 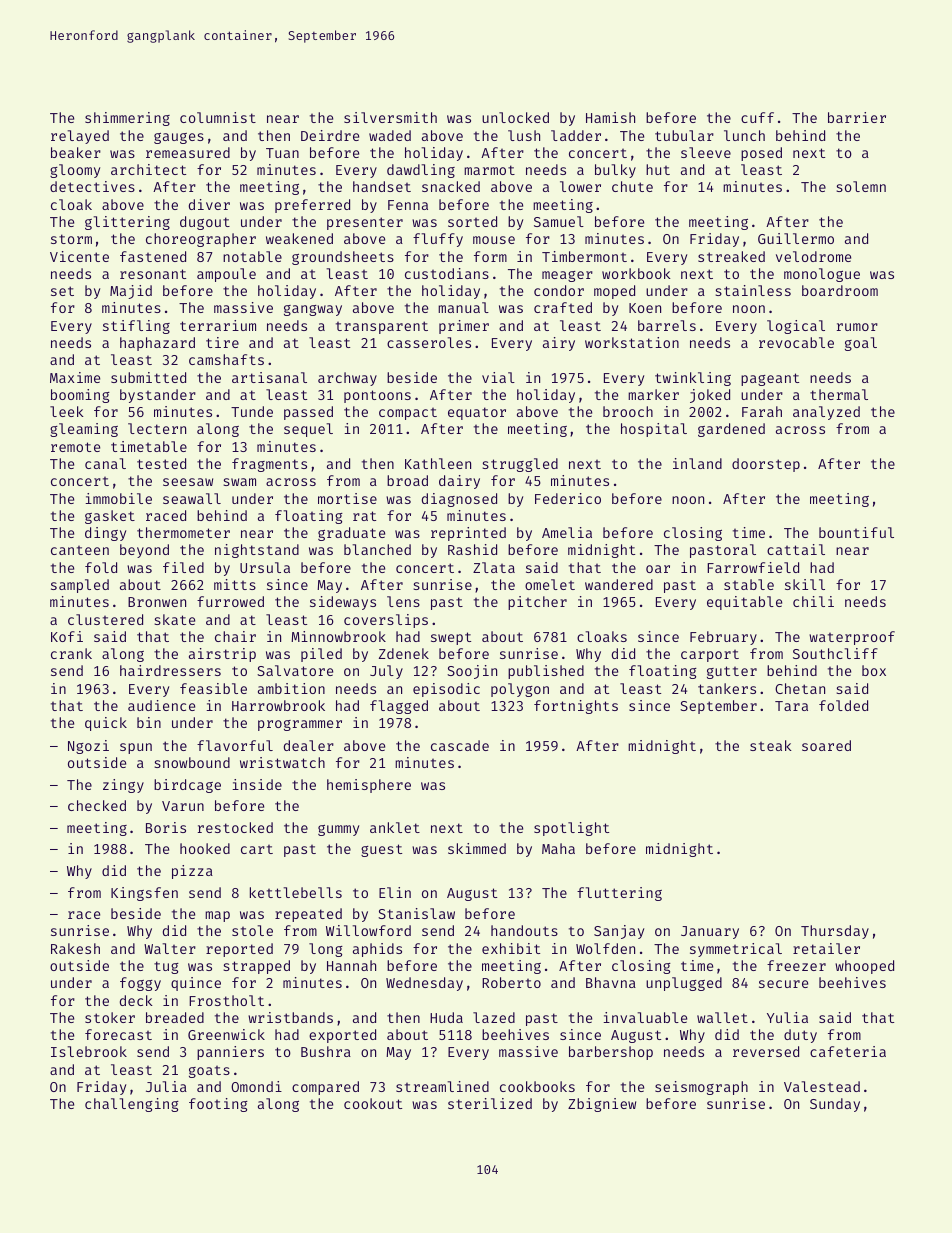 I want to click on bountiful, so click(x=856, y=532).
